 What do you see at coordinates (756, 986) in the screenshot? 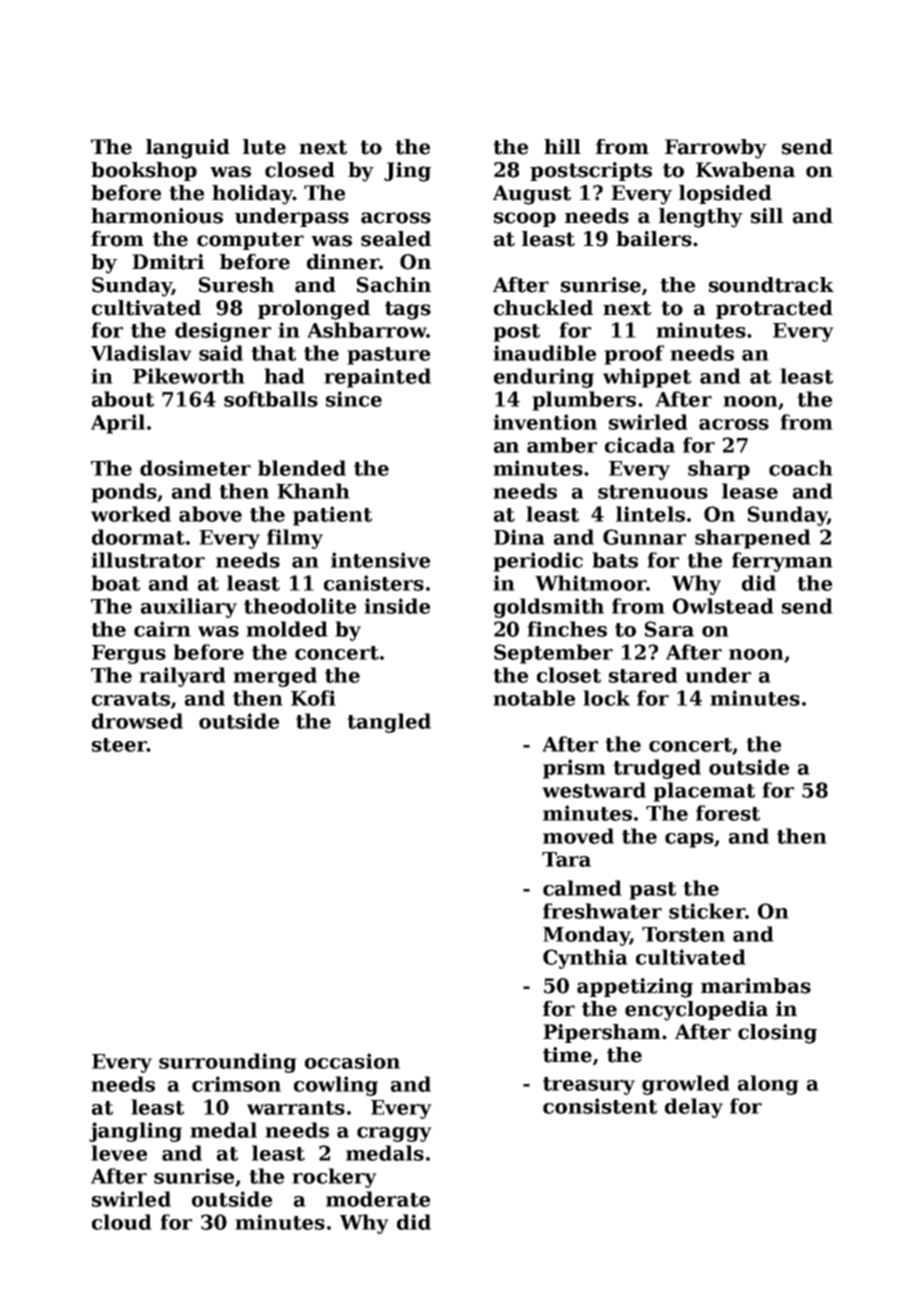
I see `marimbas` at bounding box center [756, 986].
